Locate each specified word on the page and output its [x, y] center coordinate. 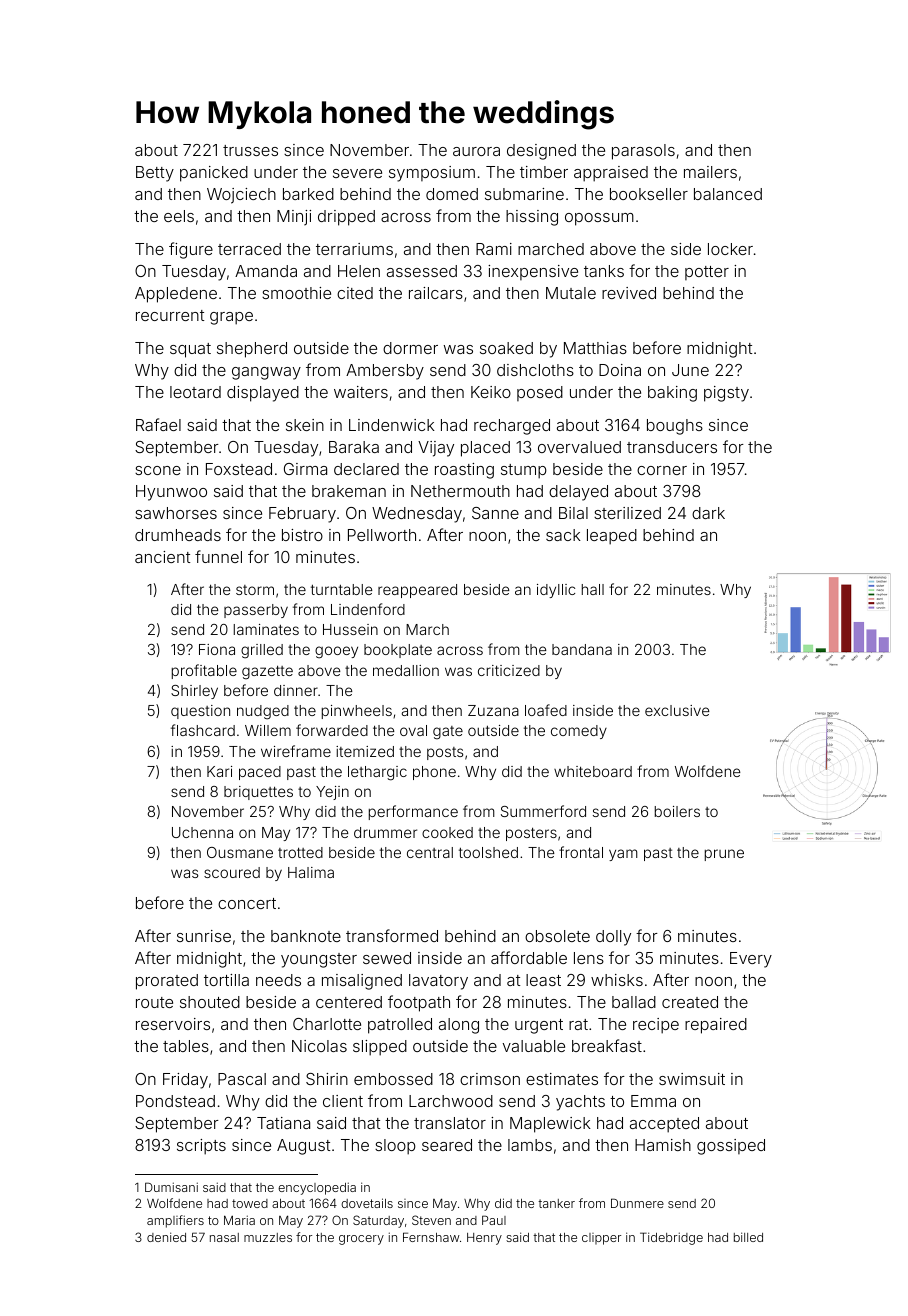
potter [707, 273]
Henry [484, 1239]
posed [540, 393]
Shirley [194, 692]
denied [166, 1237]
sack [563, 535]
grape [231, 318]
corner [662, 470]
